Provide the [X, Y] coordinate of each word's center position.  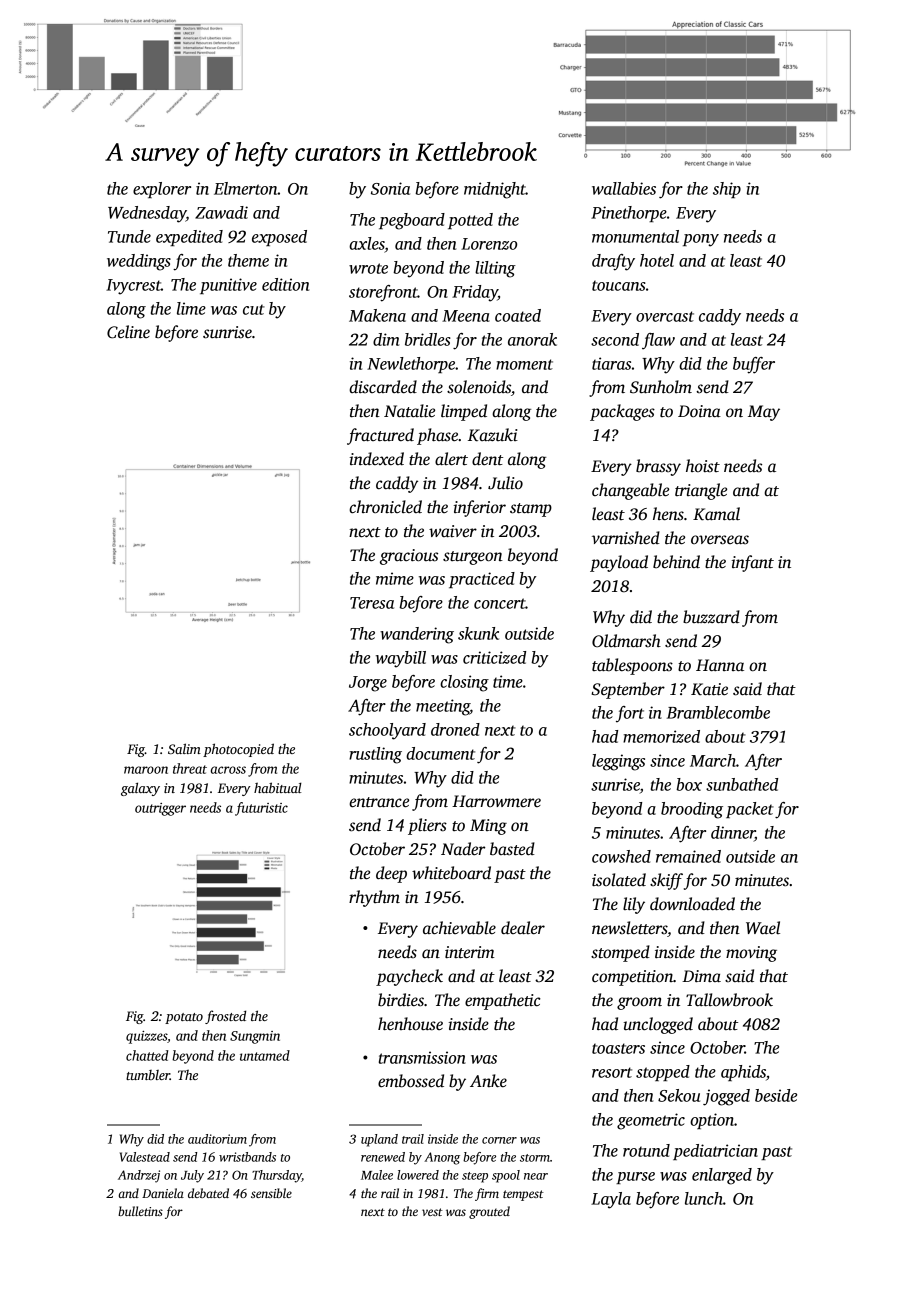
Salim [184, 748]
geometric [651, 1121]
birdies [401, 1000]
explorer [162, 190]
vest [432, 1212]
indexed [377, 459]
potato [184, 1018]
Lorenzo [489, 244]
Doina [699, 411]
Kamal [716, 514]
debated [208, 1193]
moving [751, 954]
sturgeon [473, 558]
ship [727, 190]
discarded [383, 387]
